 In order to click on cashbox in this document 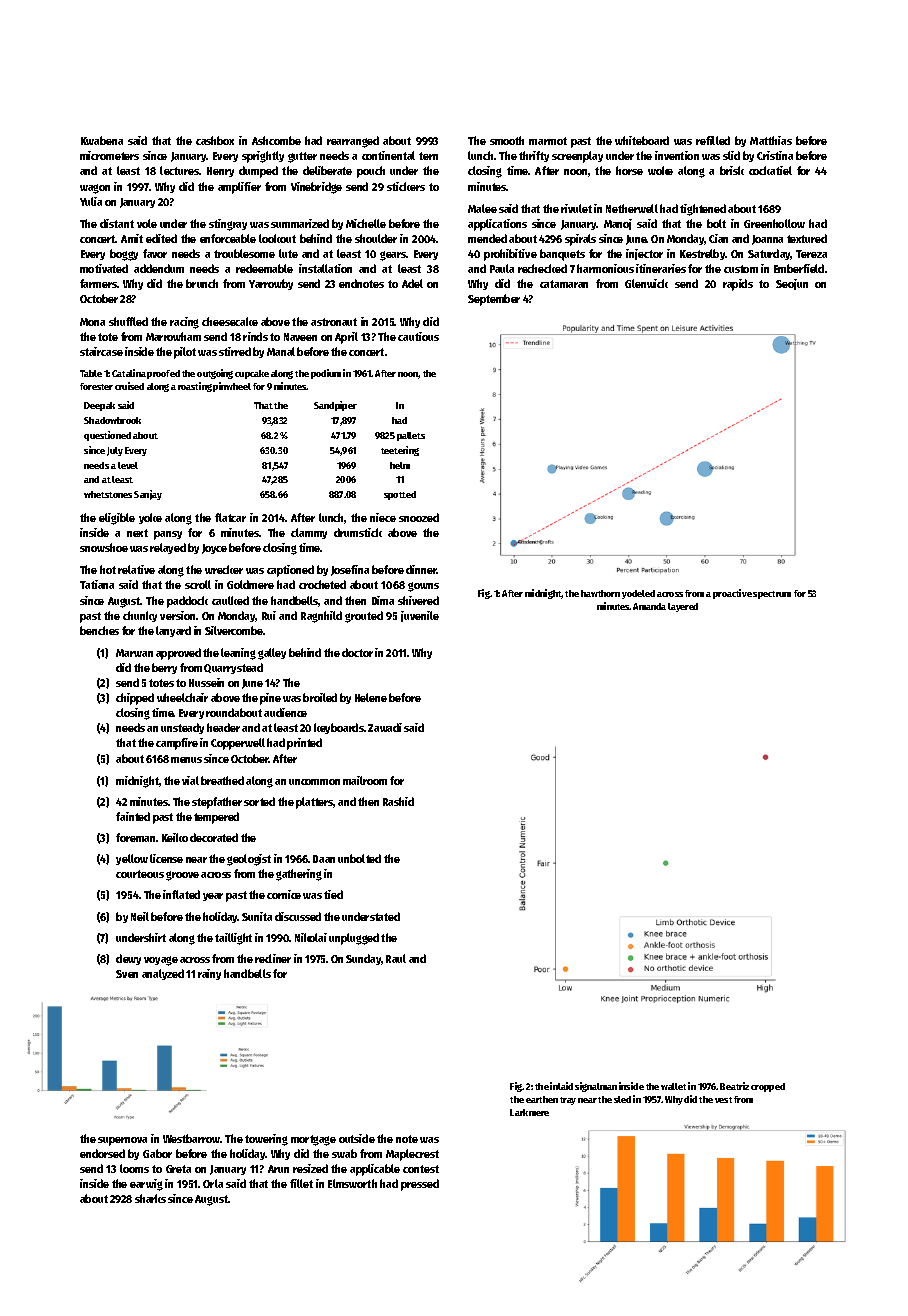, I will do `click(215, 140)`.
